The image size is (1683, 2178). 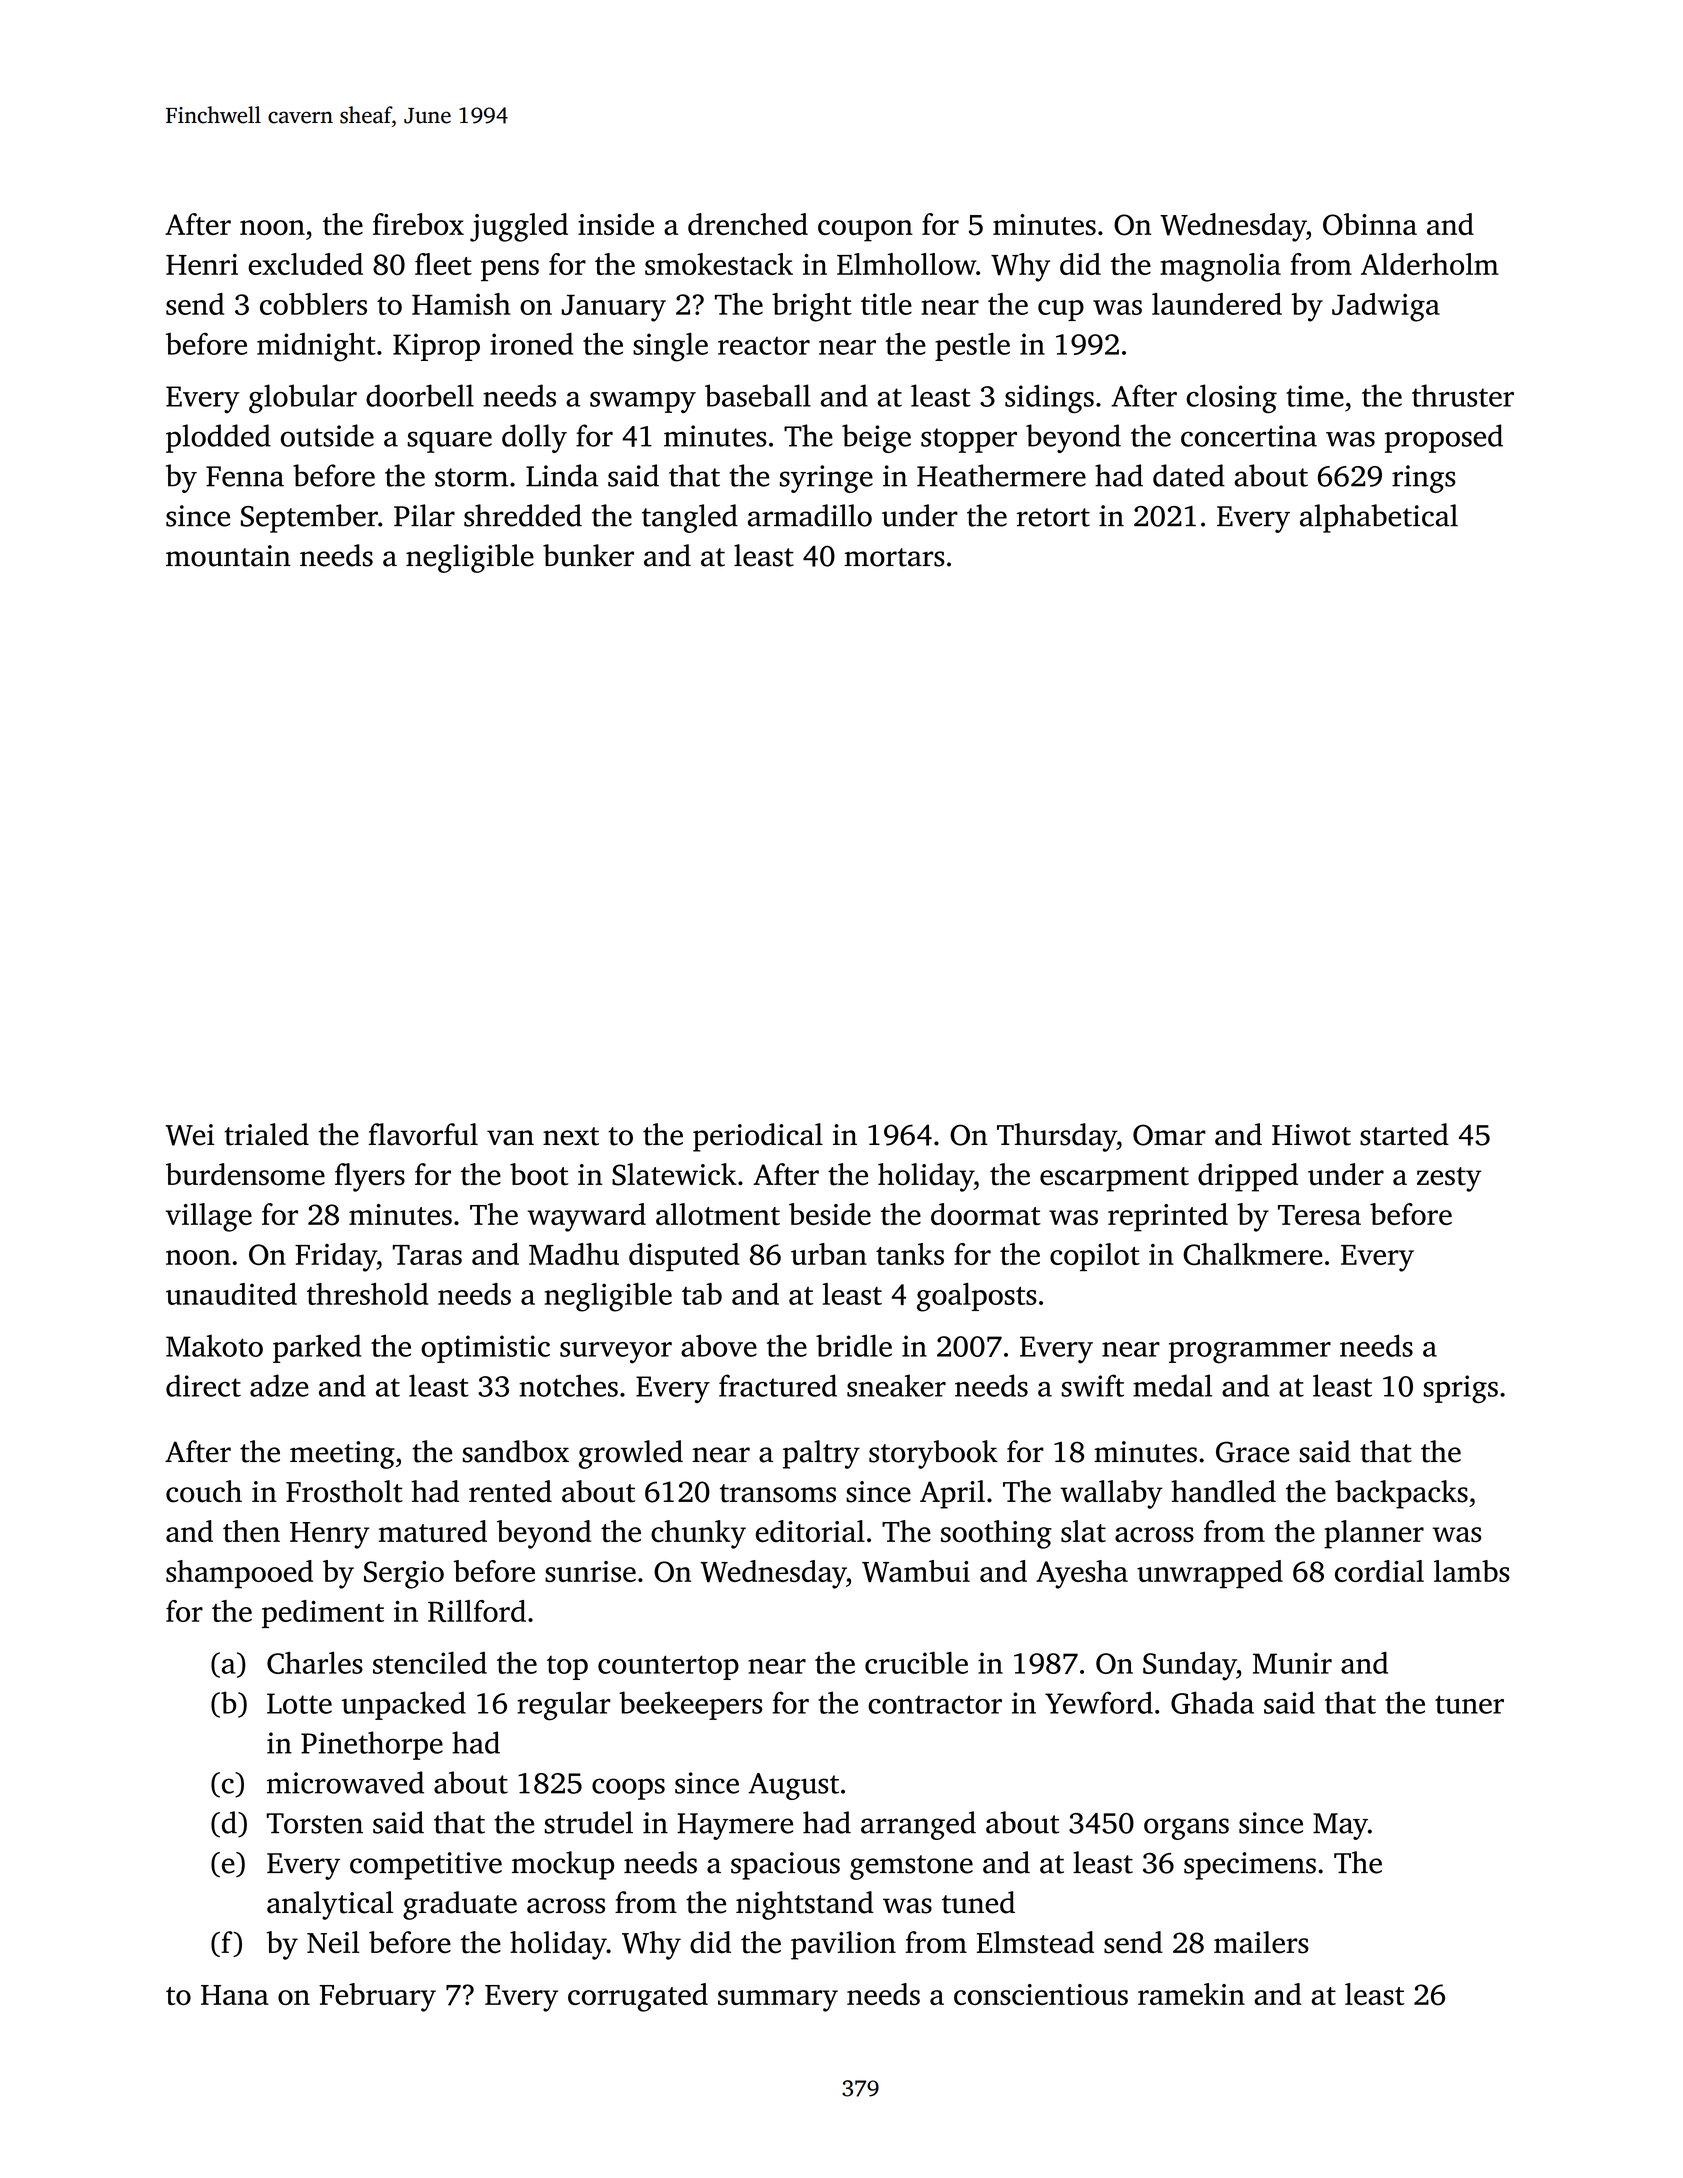 What do you see at coordinates (539, 1174) in the screenshot?
I see `boot` at bounding box center [539, 1174].
